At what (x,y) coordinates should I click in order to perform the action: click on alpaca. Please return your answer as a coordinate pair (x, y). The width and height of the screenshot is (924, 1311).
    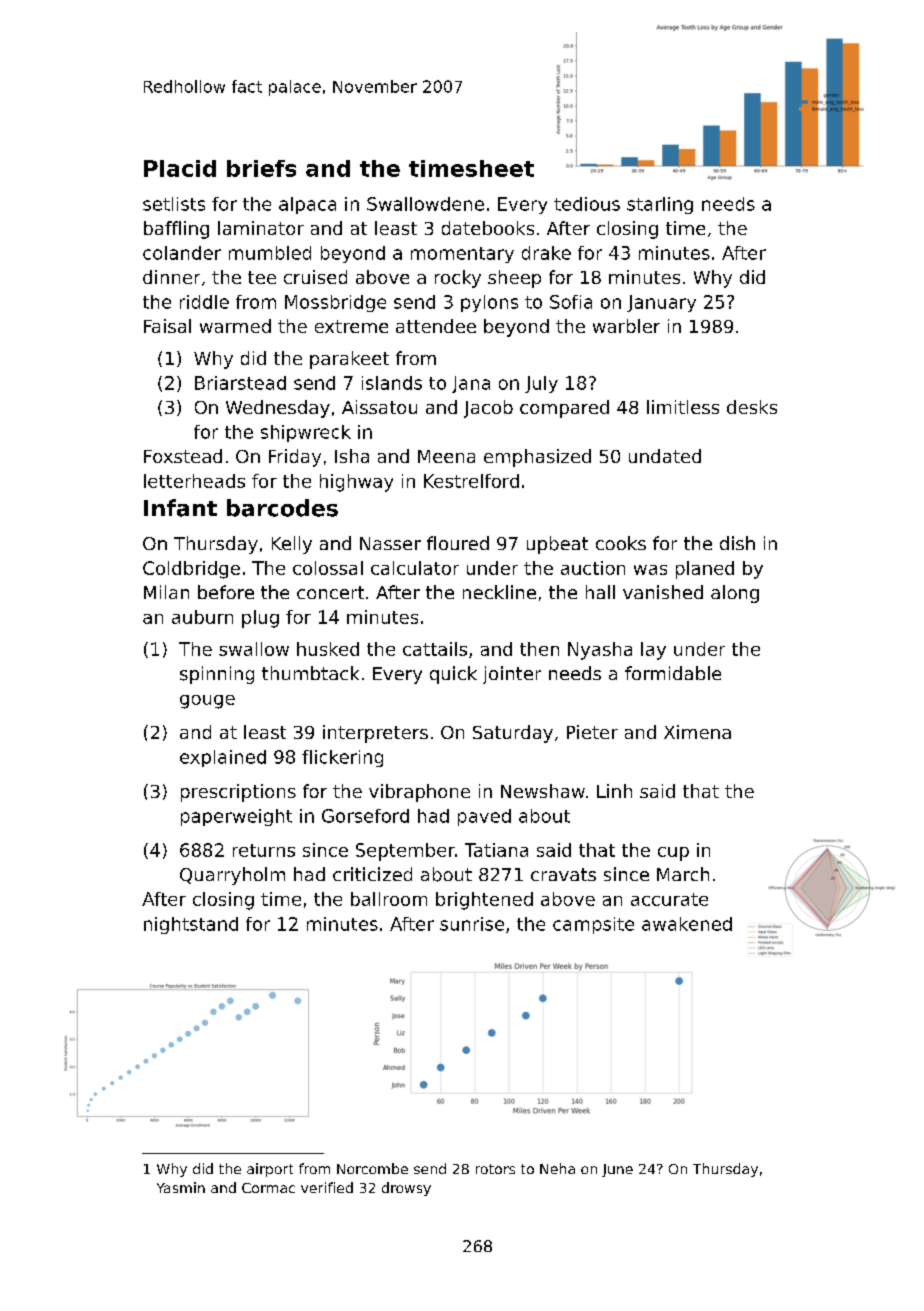
    Looking at the image, I should click on (307, 205).
